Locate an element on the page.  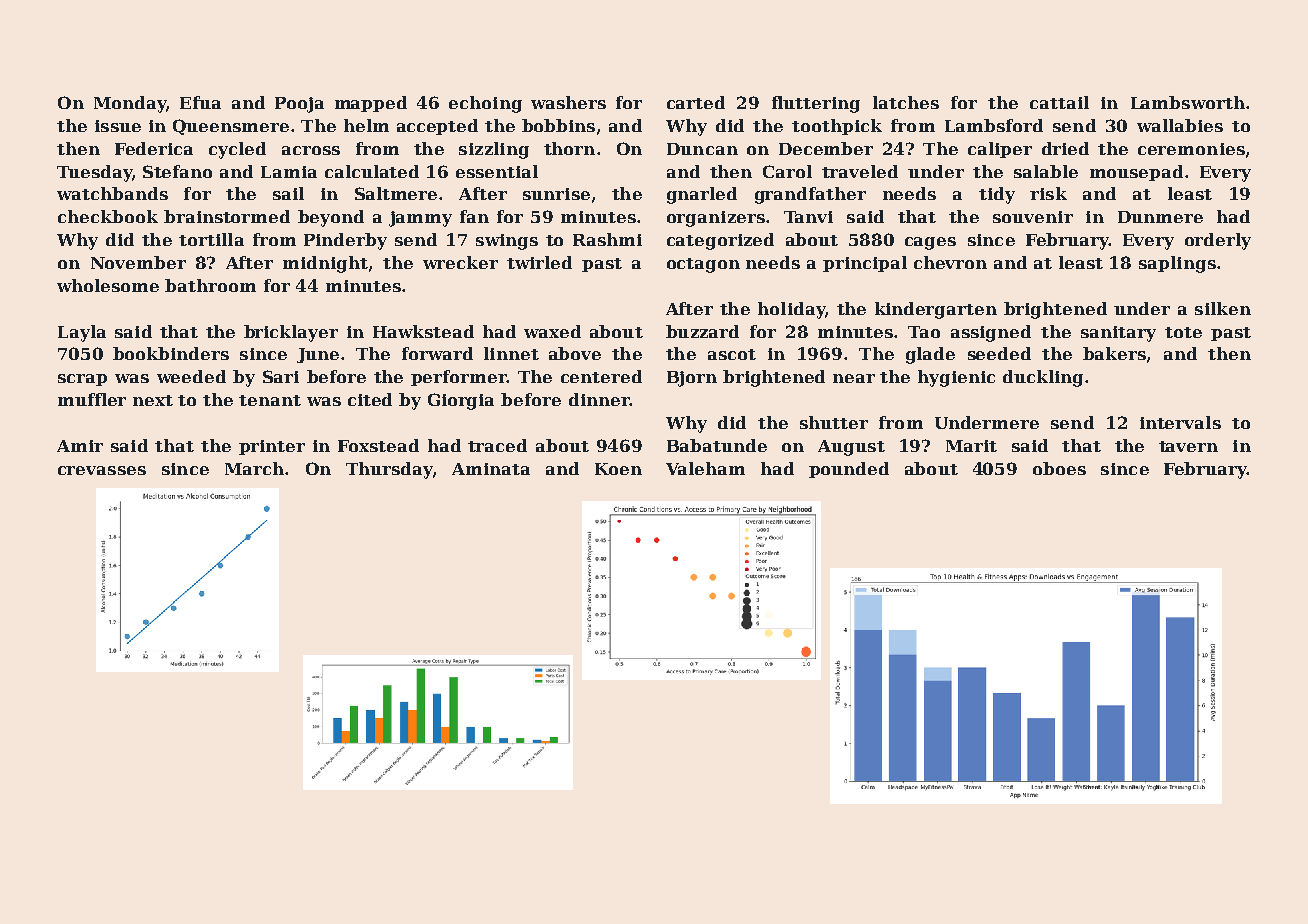
wallabies is located at coordinates (1180, 125).
